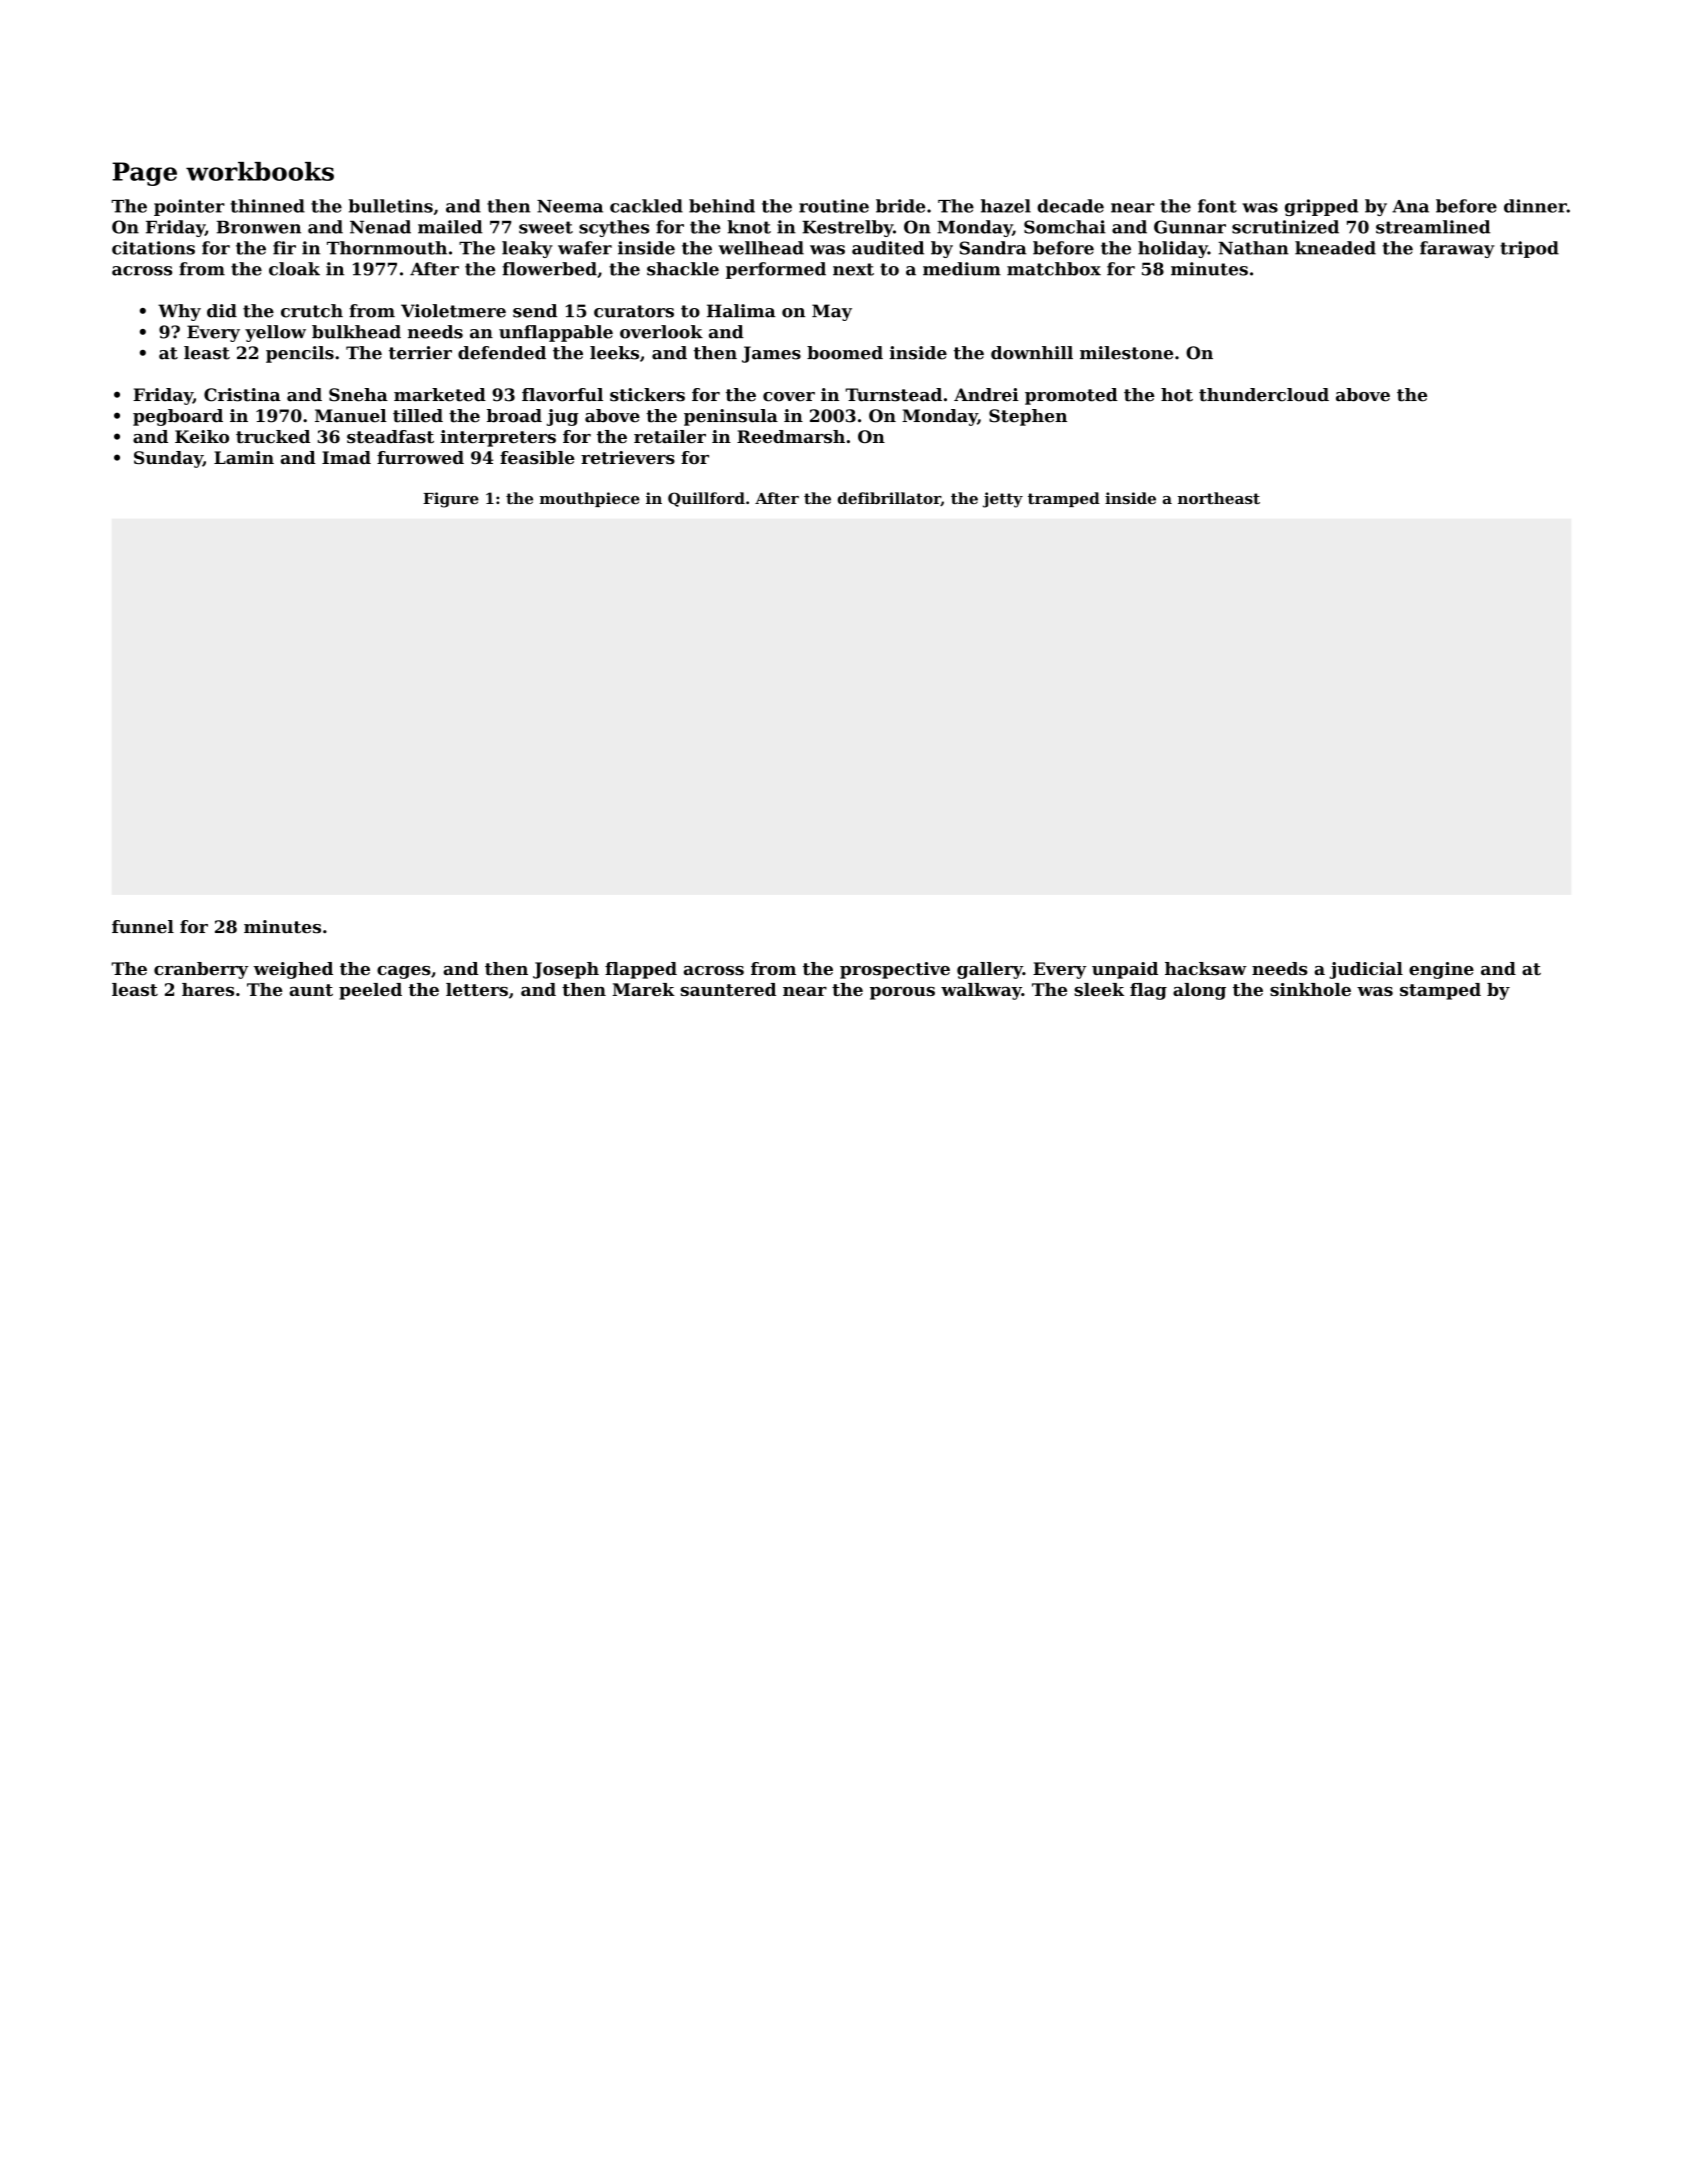  What do you see at coordinates (1064, 499) in the document?
I see `tramped` at bounding box center [1064, 499].
